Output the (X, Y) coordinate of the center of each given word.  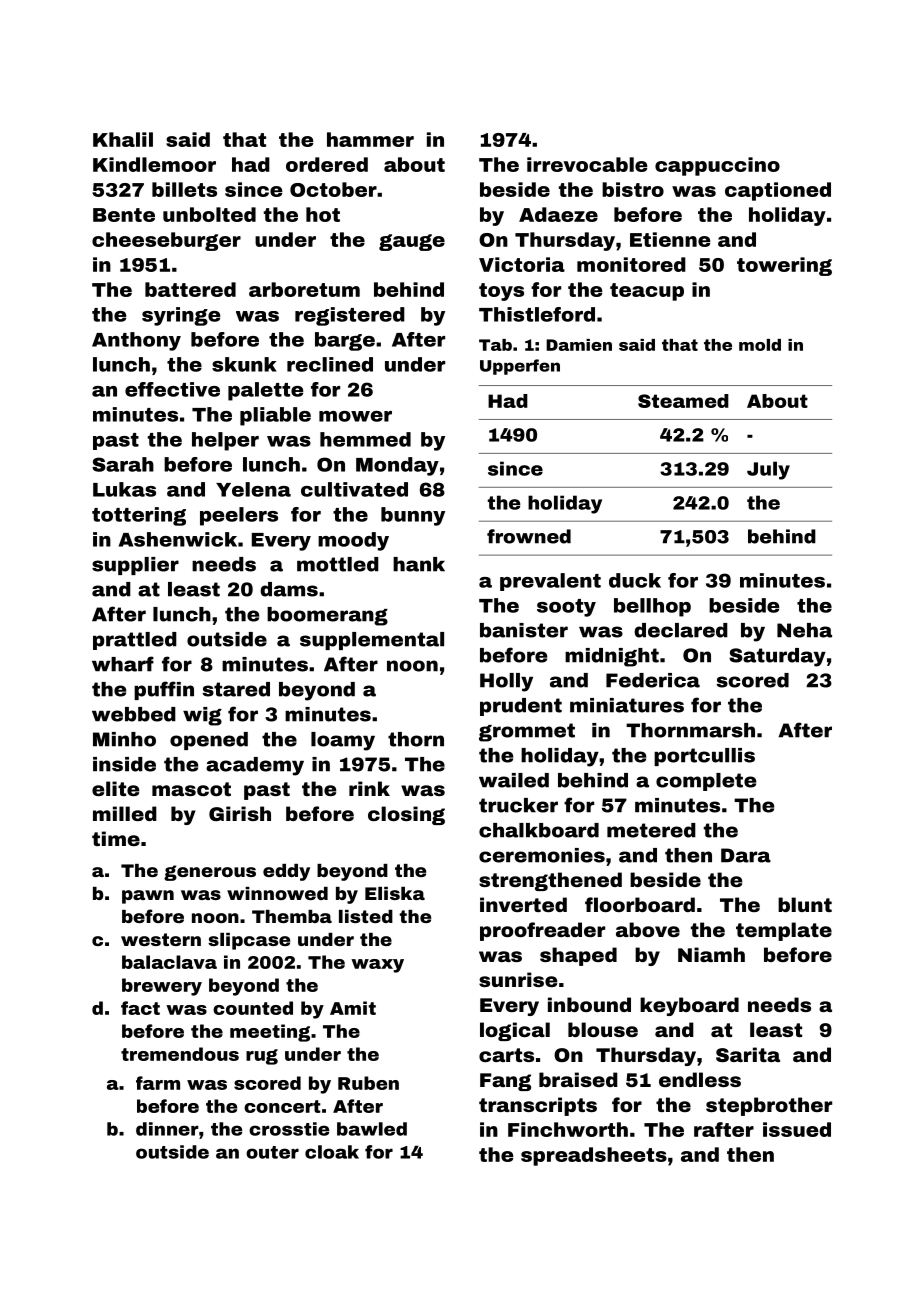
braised (578, 1079)
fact (140, 1008)
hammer (370, 139)
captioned (778, 191)
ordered (327, 164)
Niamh (711, 954)
